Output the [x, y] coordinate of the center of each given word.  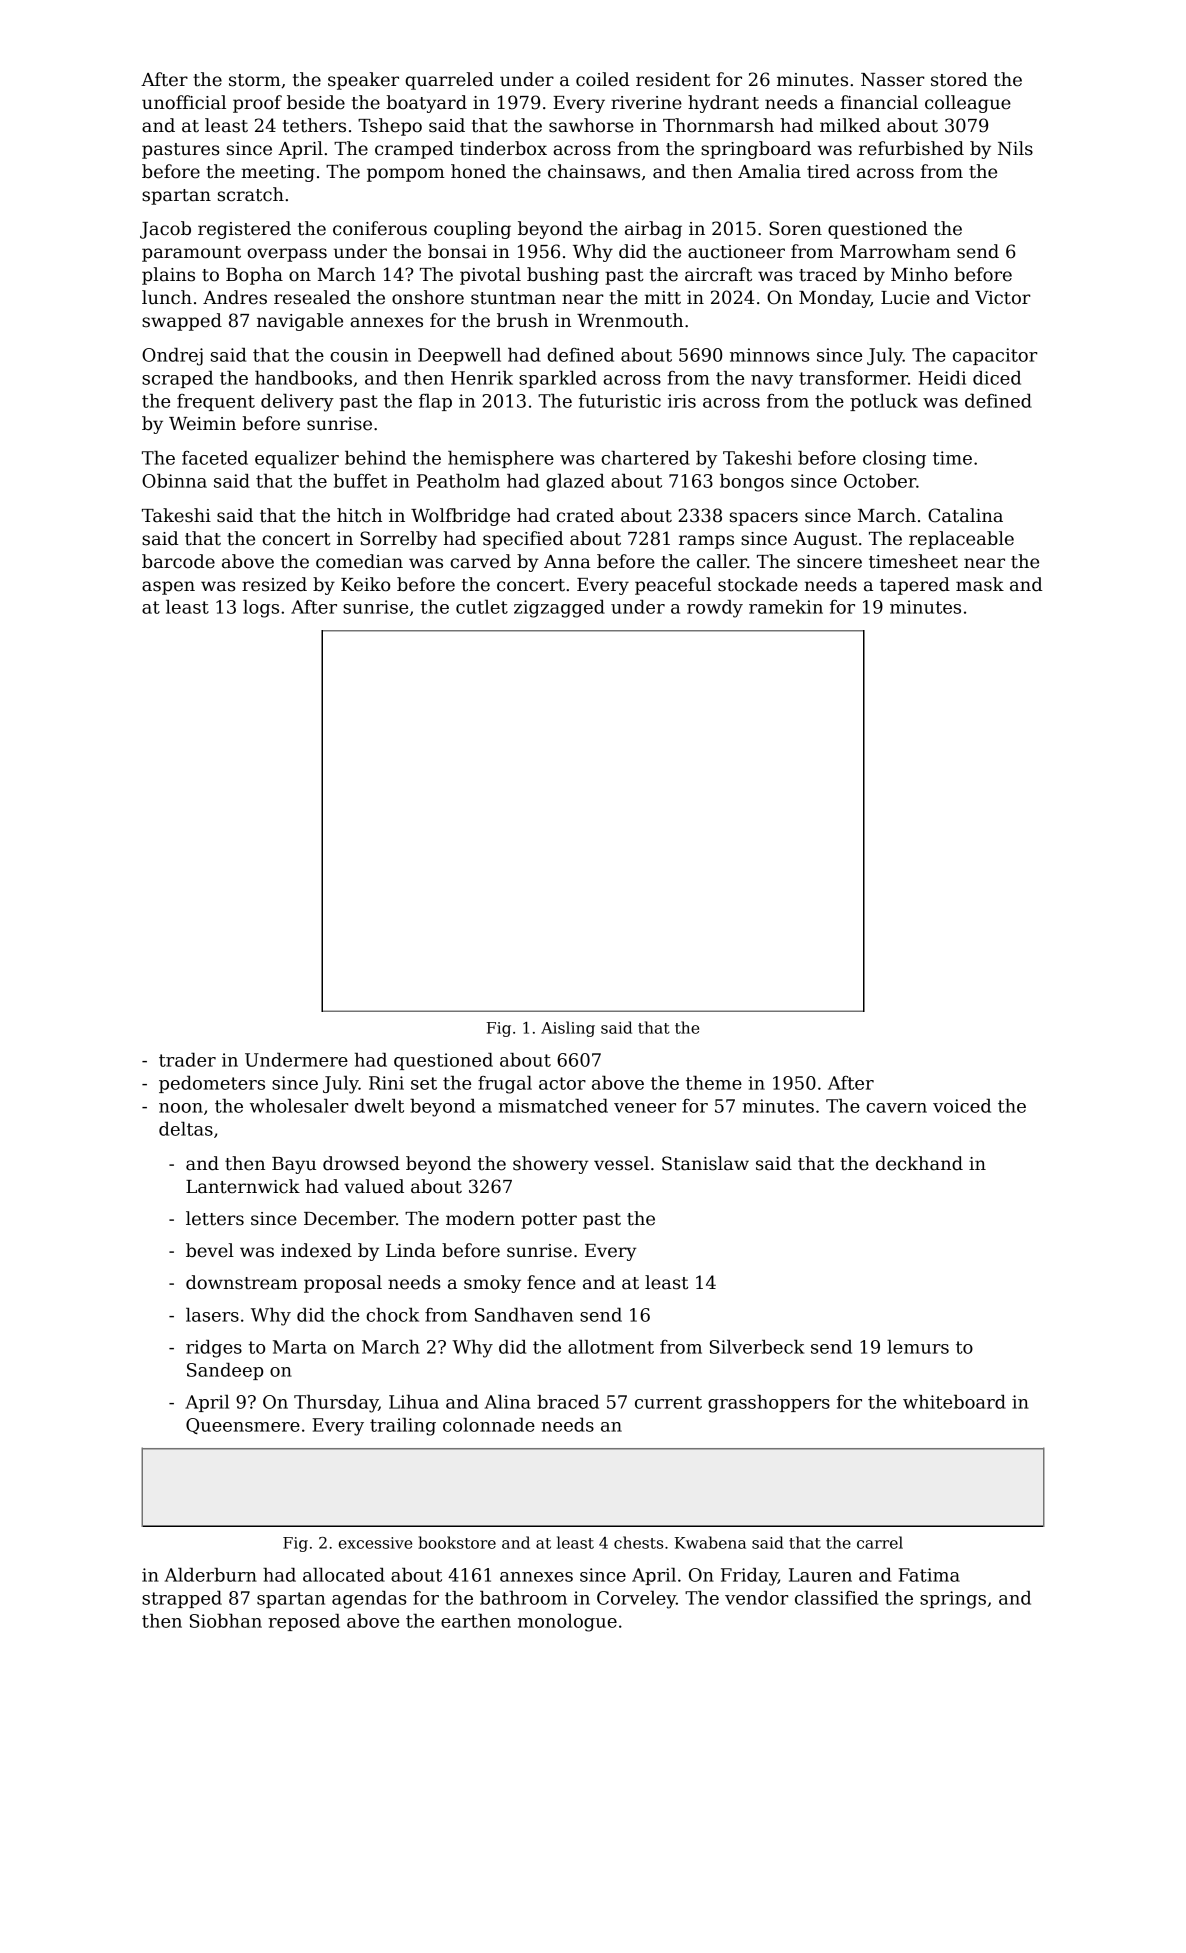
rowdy [715, 609]
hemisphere [501, 459]
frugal [505, 1085]
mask [980, 584]
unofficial [184, 102]
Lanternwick [243, 1186]
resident [673, 79]
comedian [359, 561]
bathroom [523, 1598]
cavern [896, 1108]
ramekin [786, 607]
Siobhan [226, 1621]
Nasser [893, 80]
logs [261, 609]
